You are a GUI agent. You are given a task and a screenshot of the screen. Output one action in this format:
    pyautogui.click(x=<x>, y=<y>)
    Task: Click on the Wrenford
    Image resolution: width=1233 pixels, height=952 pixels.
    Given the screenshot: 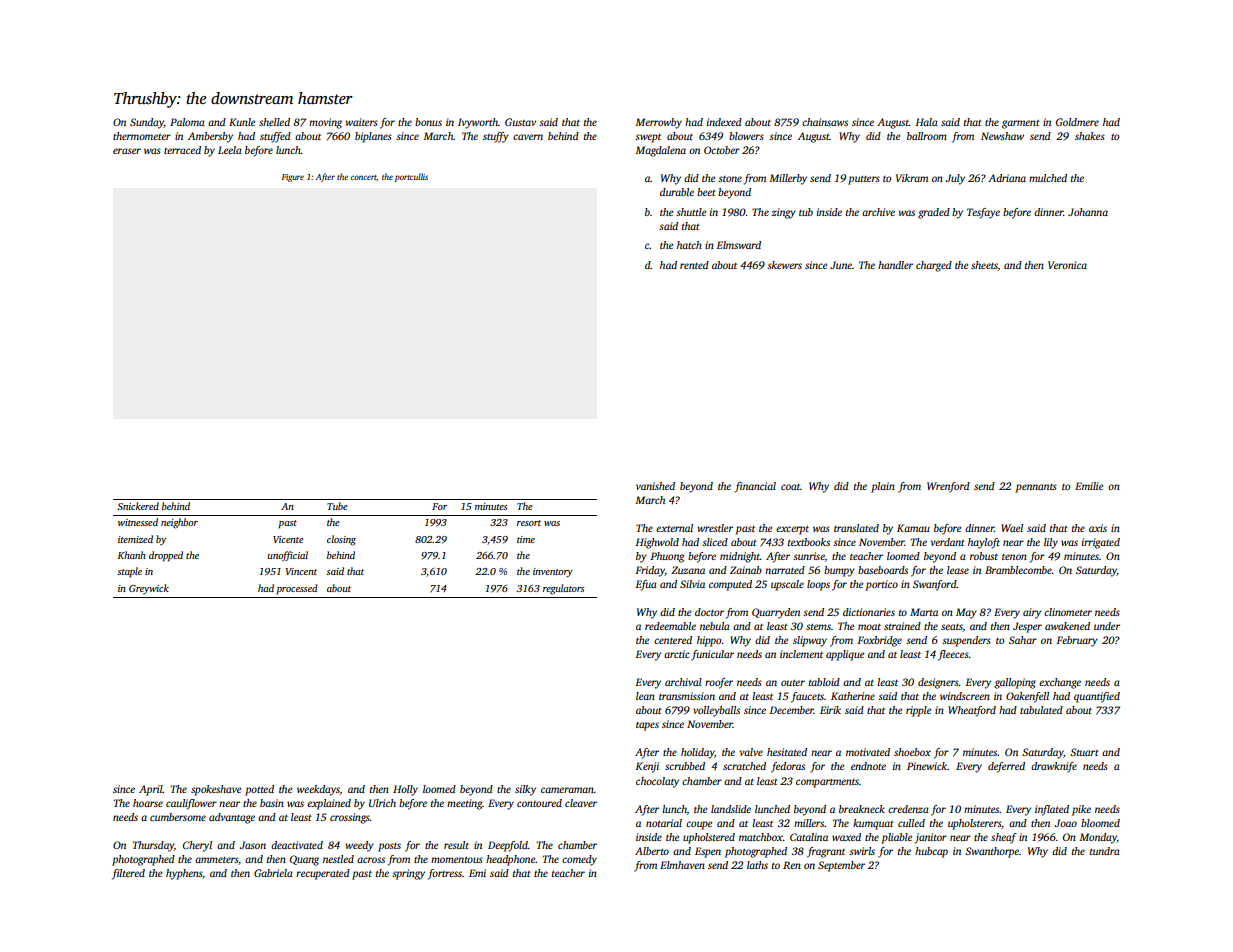 What is the action you would take?
    pyautogui.click(x=948, y=487)
